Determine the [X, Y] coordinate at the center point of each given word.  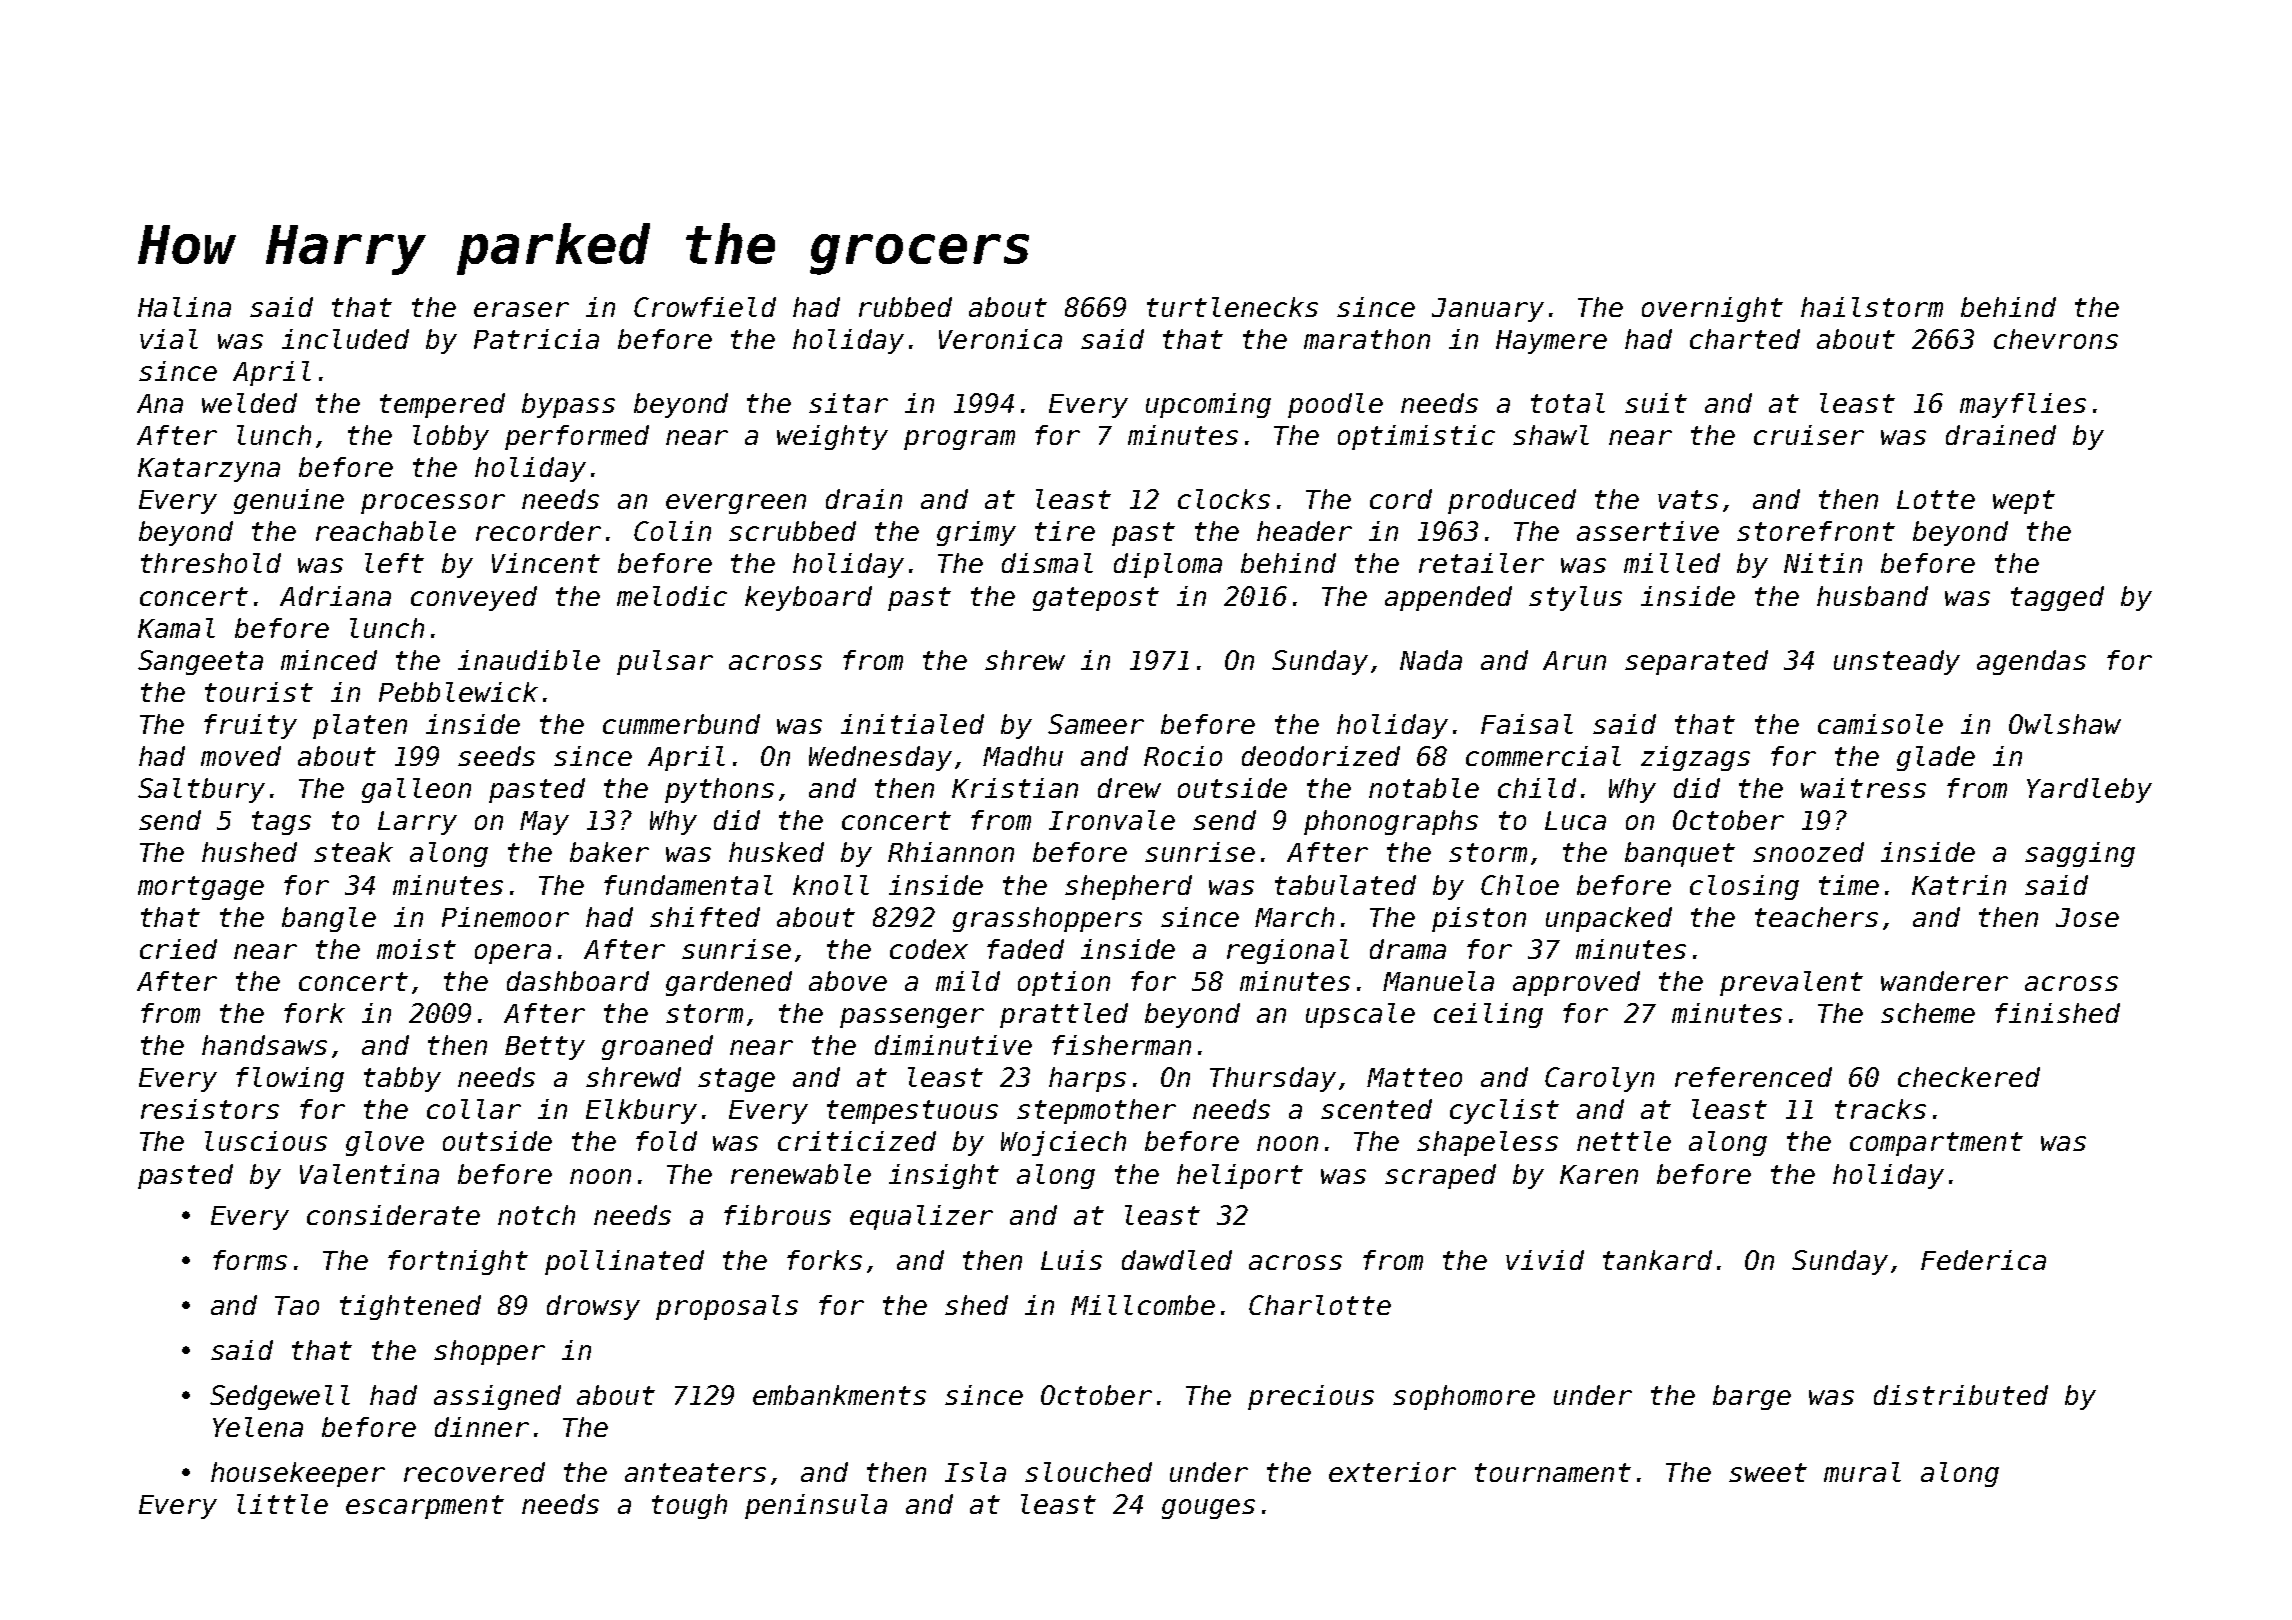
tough [689, 1506]
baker [609, 852]
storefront [1816, 531]
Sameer [1096, 724]
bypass [568, 405]
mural [1862, 1472]
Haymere [1551, 342]
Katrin [1959, 885]
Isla [975, 1472]
